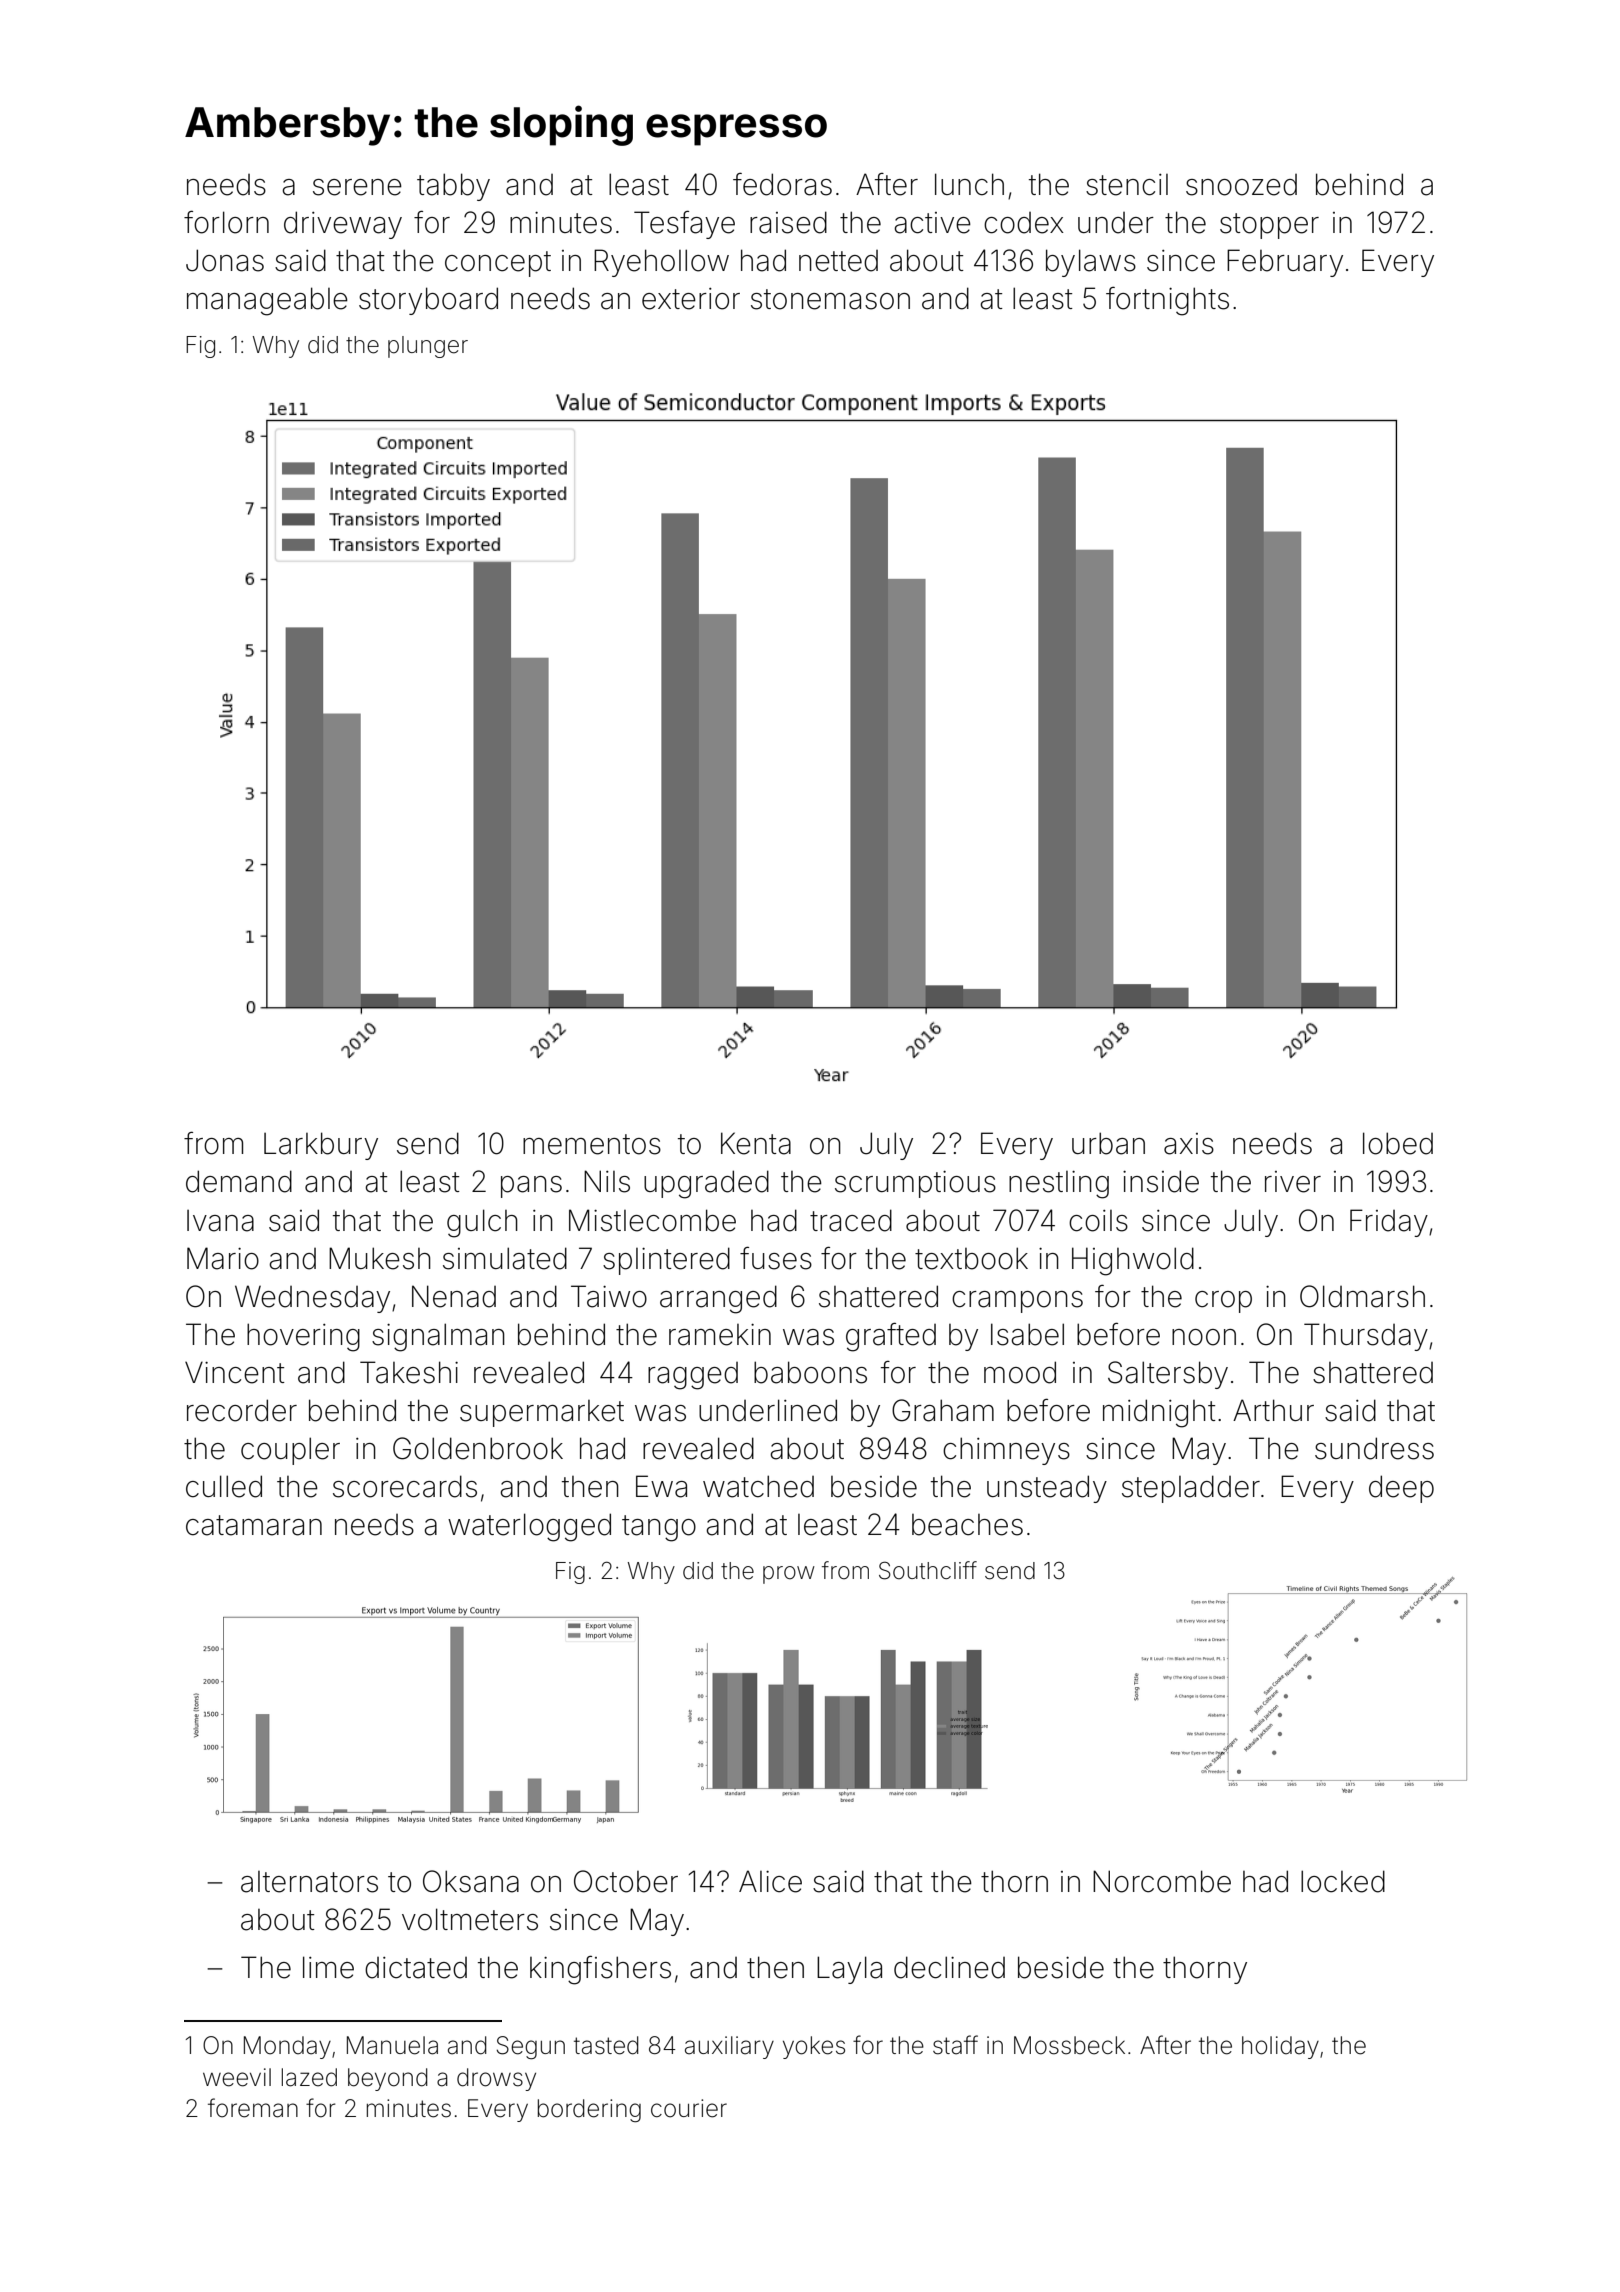 The height and width of the document is (2292, 1620). Describe the element at coordinates (428, 347) in the document. I see `plunger` at that location.
